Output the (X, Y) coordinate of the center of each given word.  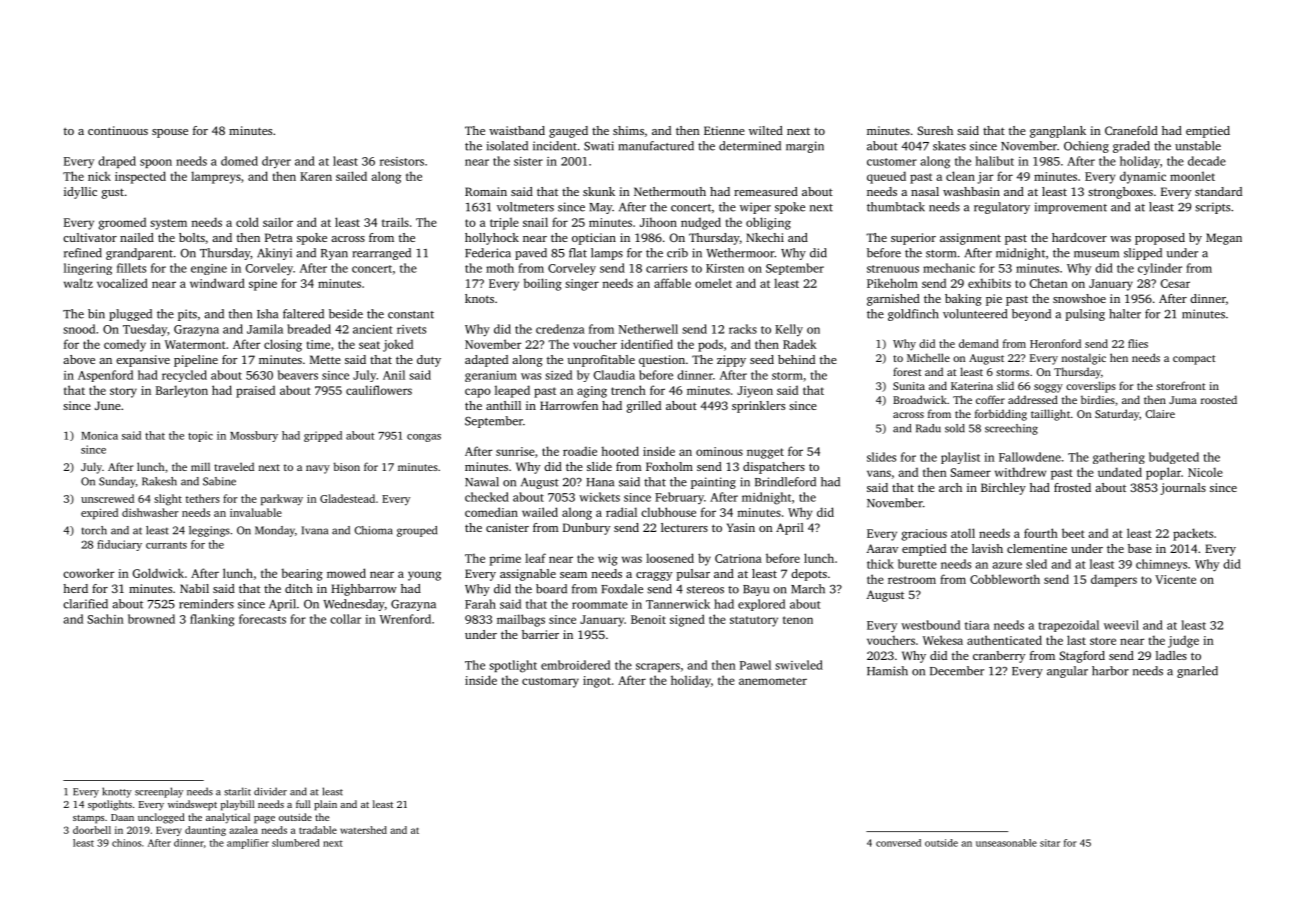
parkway (282, 500)
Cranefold (1131, 130)
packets (1193, 534)
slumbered (296, 843)
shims (628, 130)
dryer (276, 162)
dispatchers (774, 468)
